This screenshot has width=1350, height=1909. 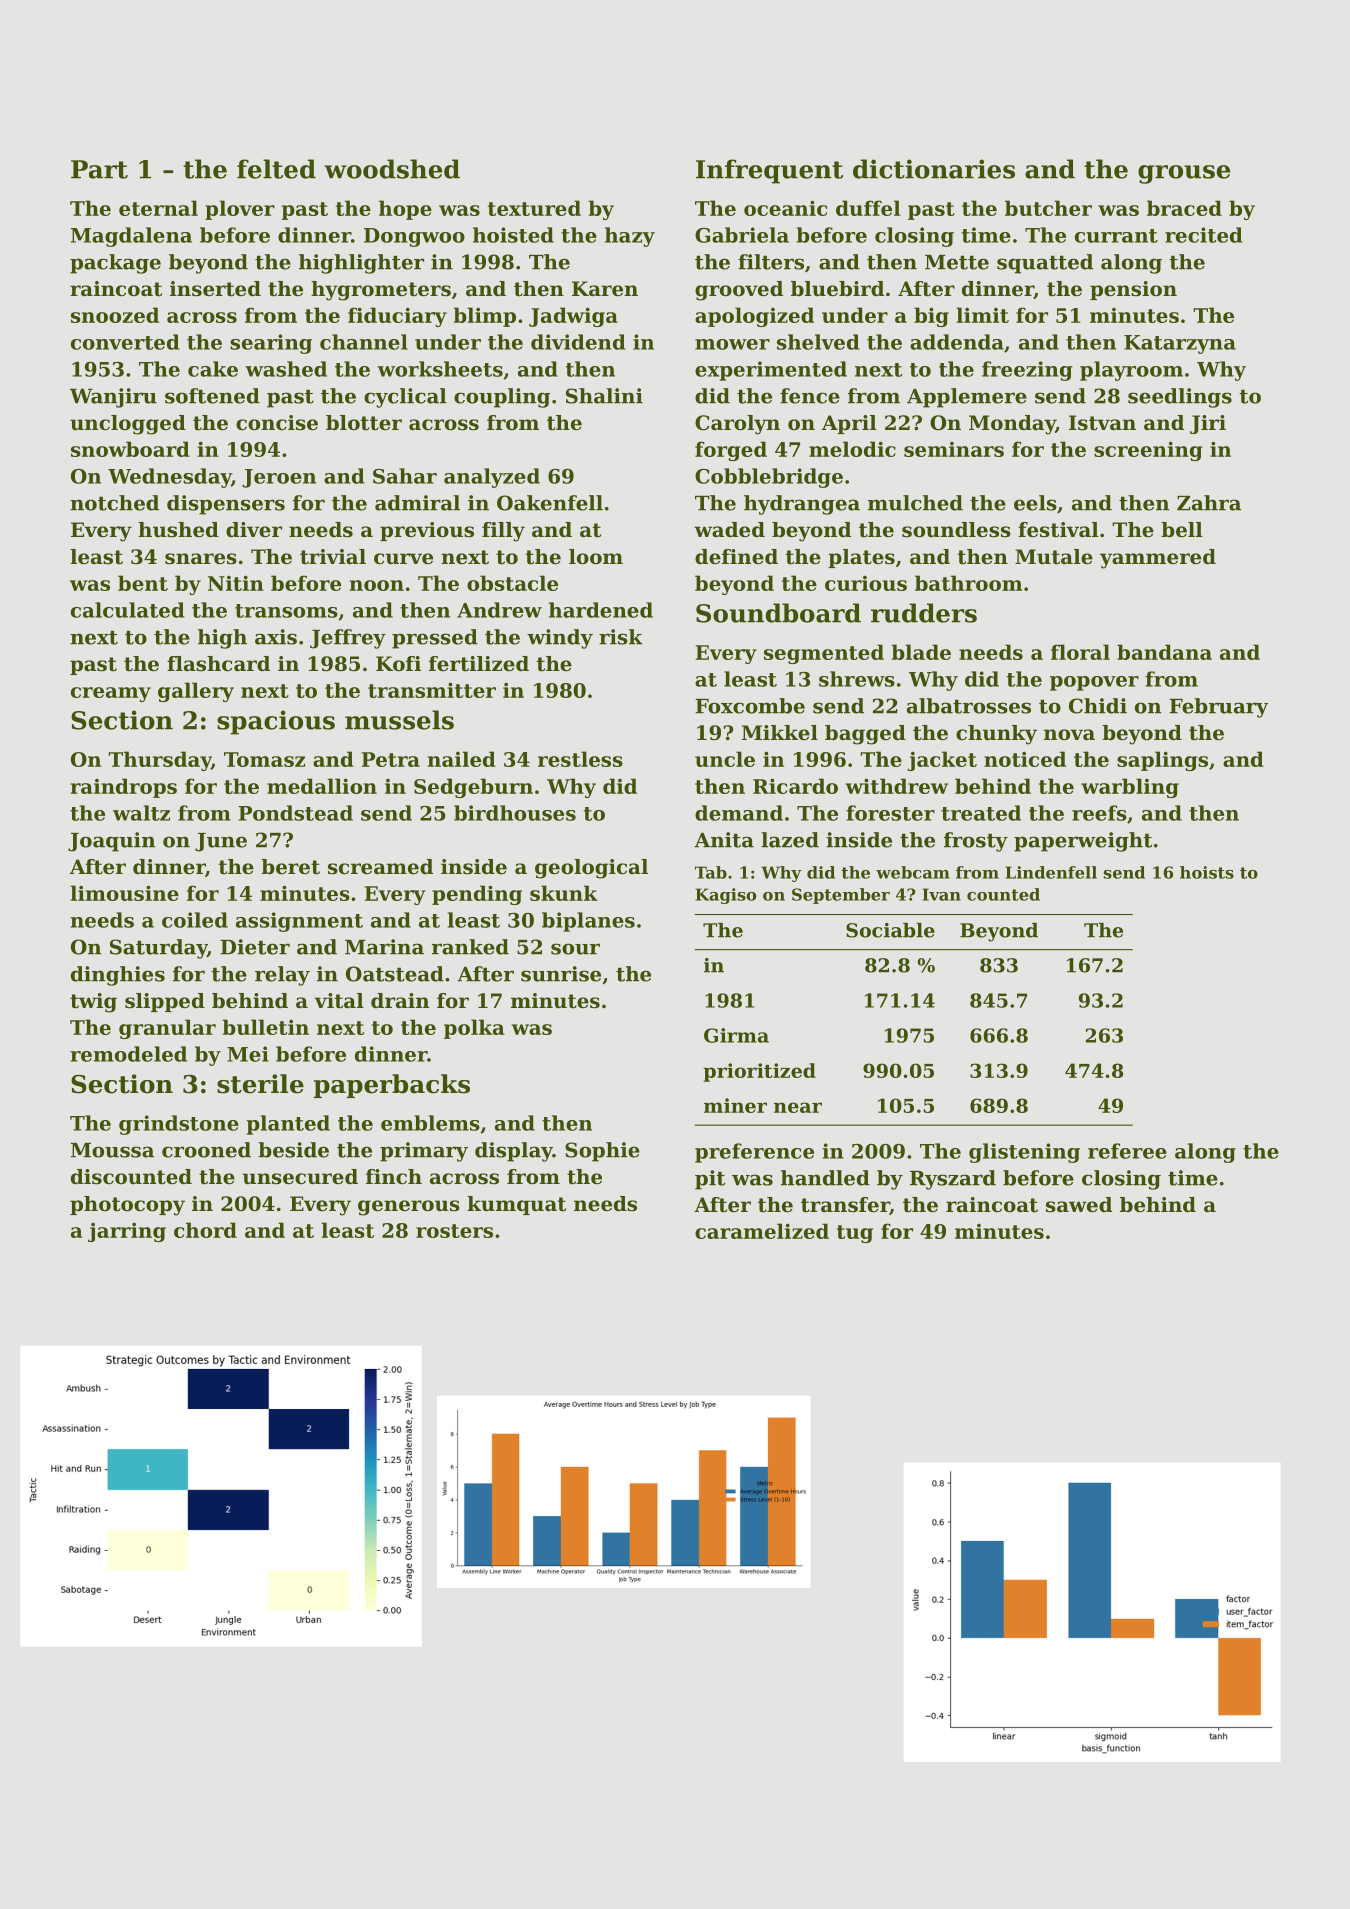 I want to click on caramelized, so click(x=762, y=1231).
